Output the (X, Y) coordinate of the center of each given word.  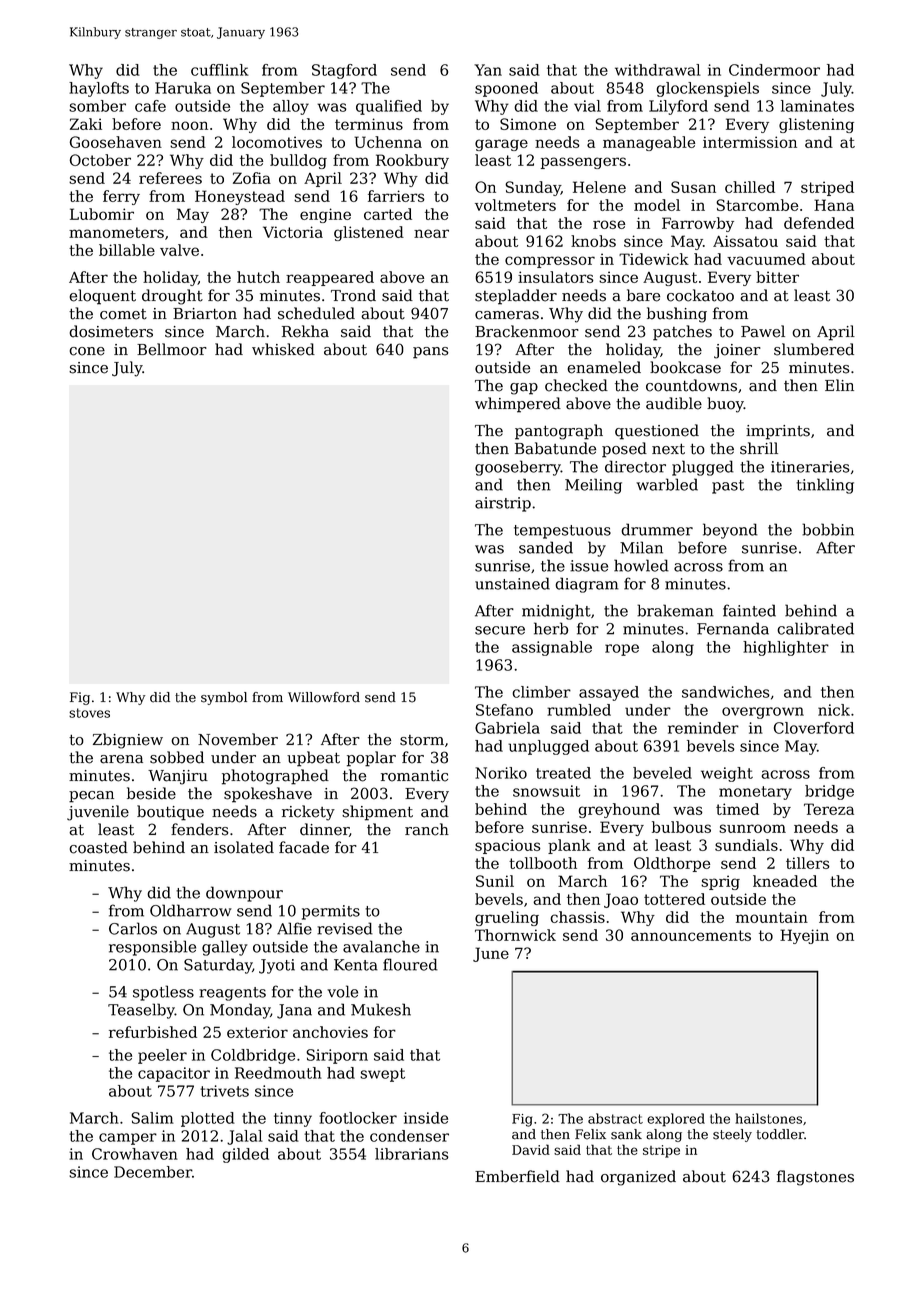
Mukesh (381, 1009)
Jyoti (277, 966)
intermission (750, 142)
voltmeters (515, 205)
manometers (116, 232)
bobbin (828, 529)
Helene (599, 187)
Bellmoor (172, 349)
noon (189, 125)
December (153, 1172)
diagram (587, 585)
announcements (691, 935)
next (668, 449)
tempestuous (562, 532)
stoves (89, 713)
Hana (834, 205)
